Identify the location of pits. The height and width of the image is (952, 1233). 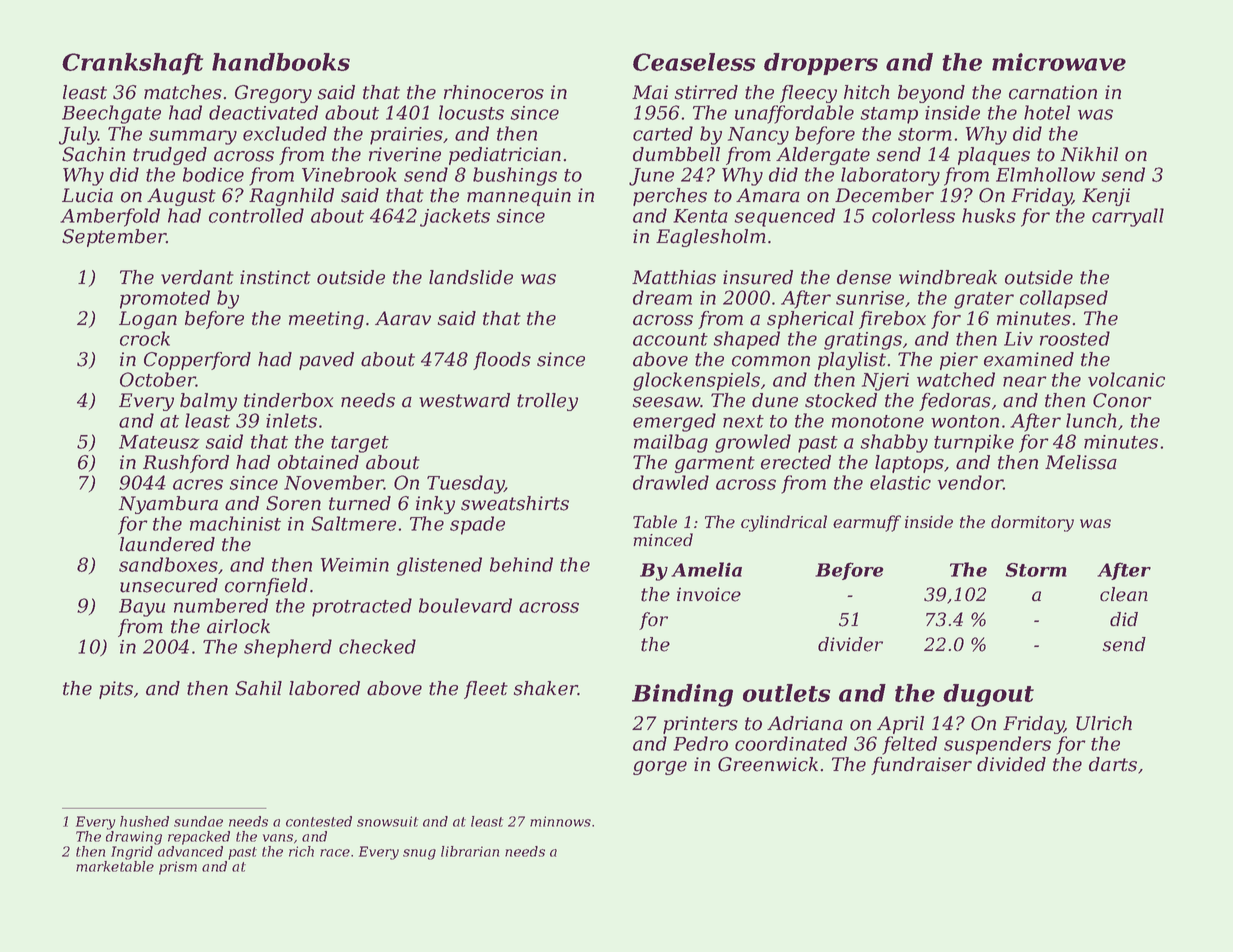
(116, 690).
